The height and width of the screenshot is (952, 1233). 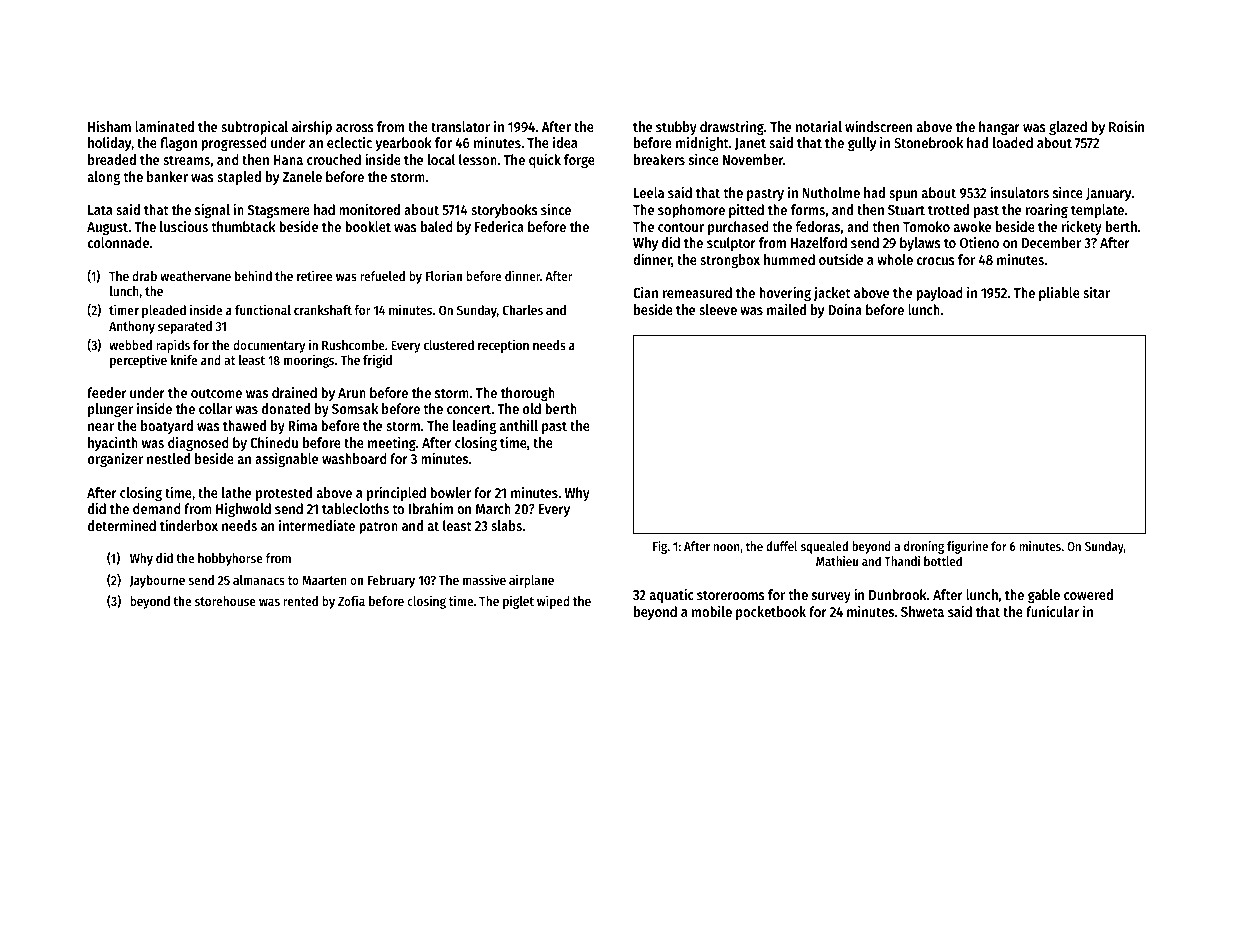 What do you see at coordinates (115, 459) in the screenshot?
I see `organizer` at bounding box center [115, 459].
